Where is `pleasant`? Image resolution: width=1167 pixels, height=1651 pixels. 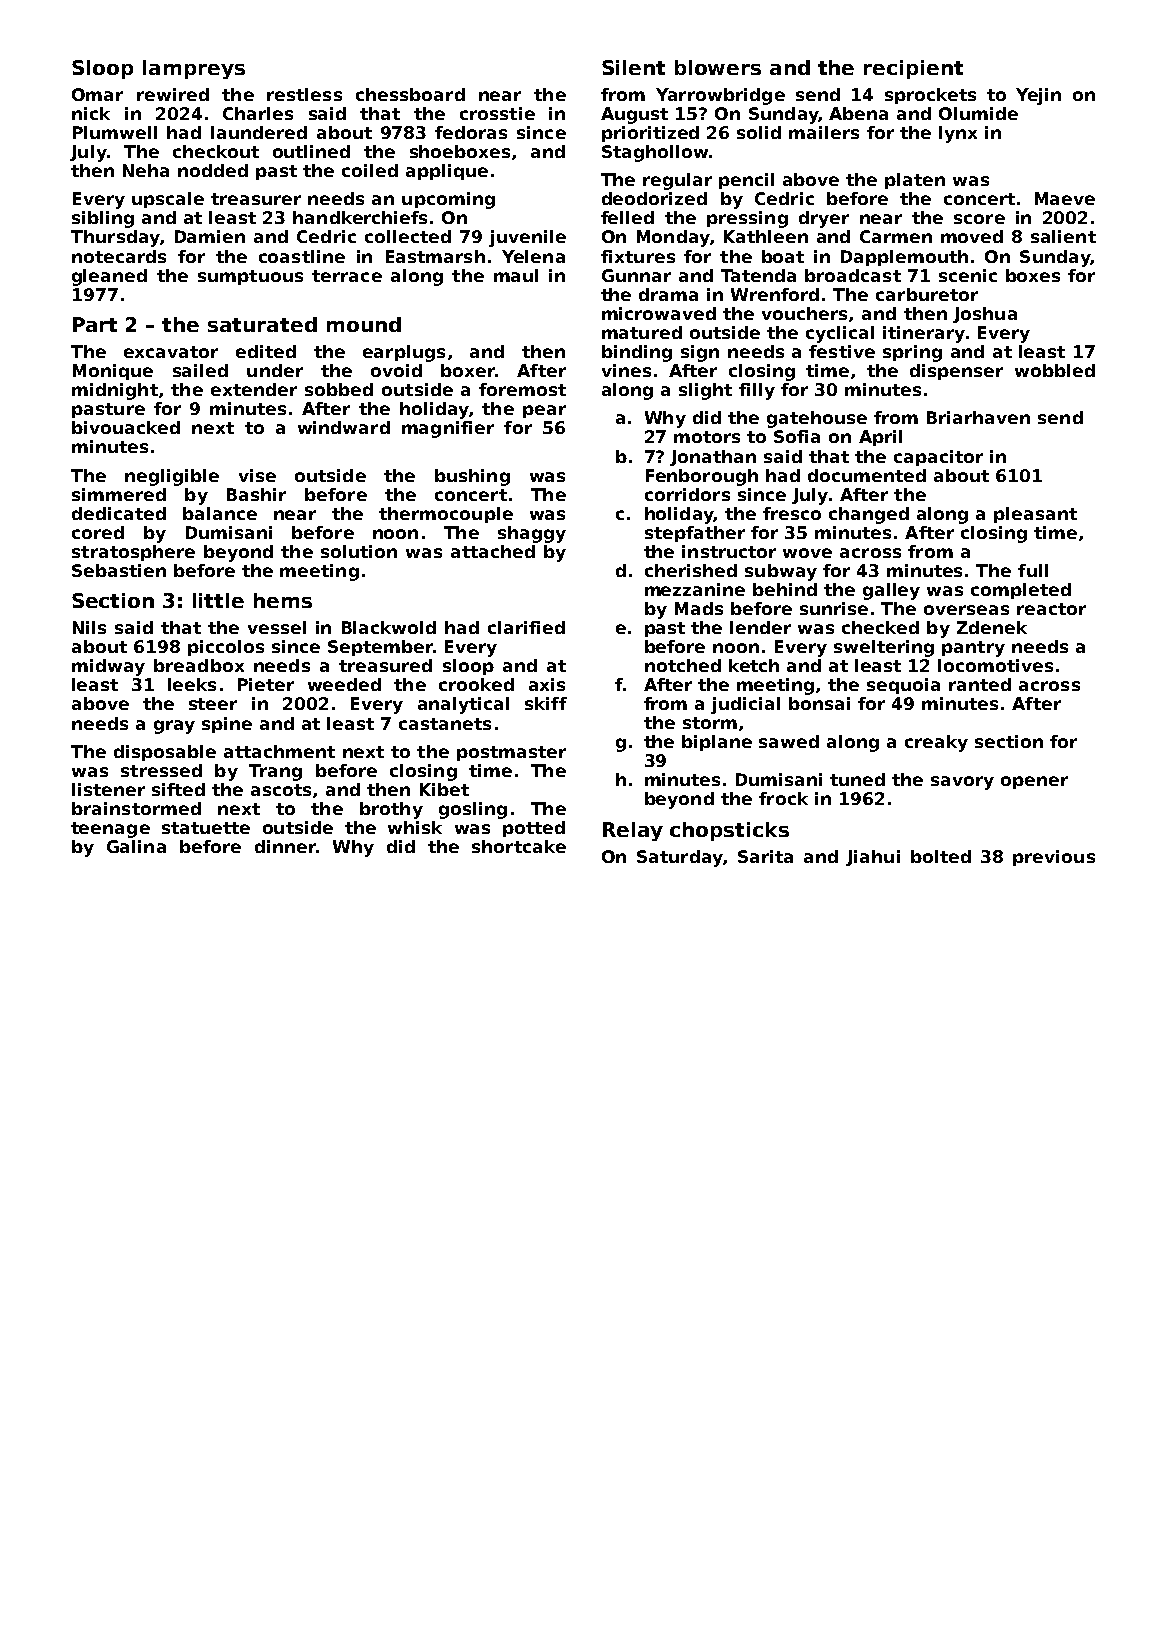 pleasant is located at coordinates (1035, 515).
